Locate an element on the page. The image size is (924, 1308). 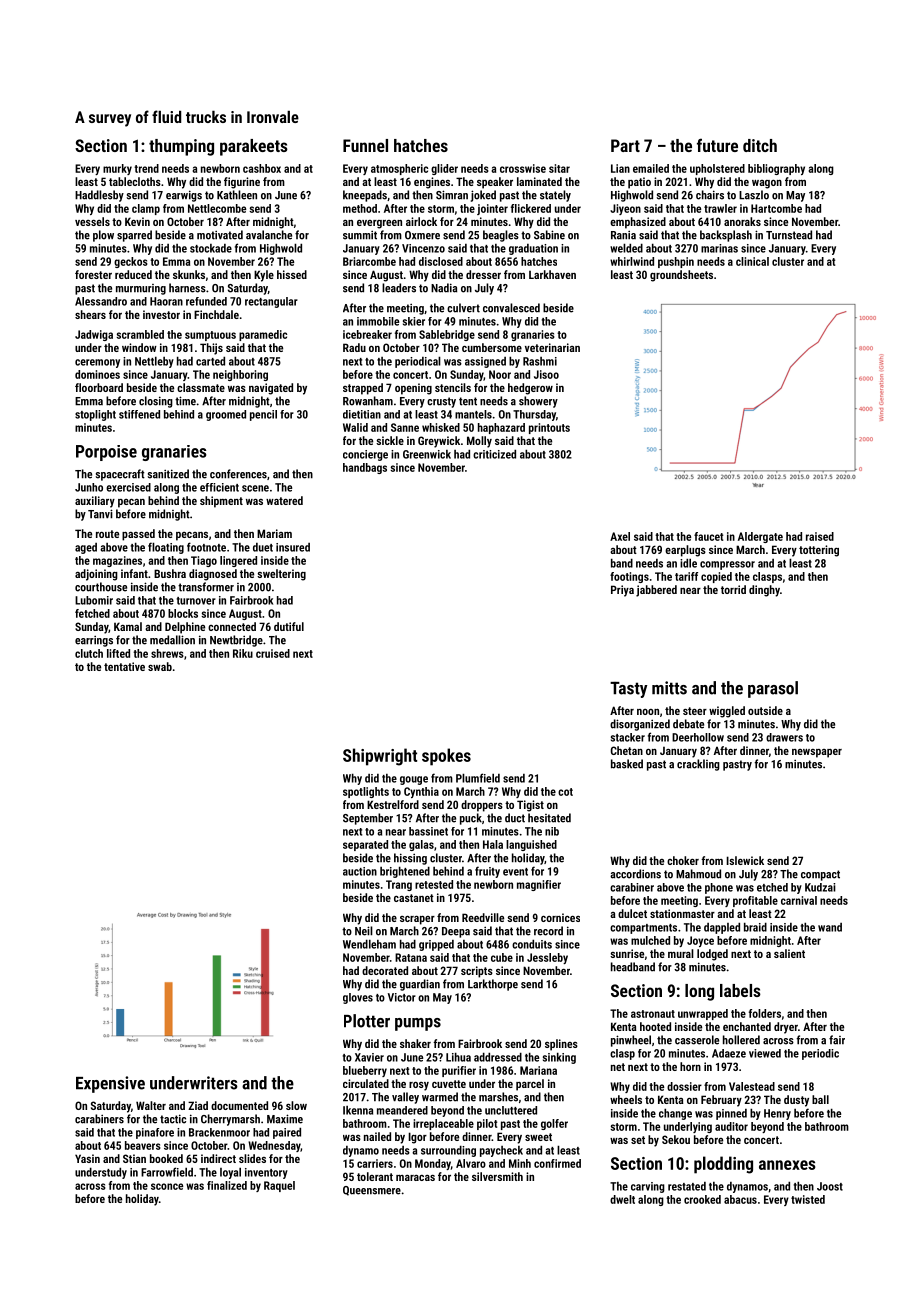
tottering is located at coordinates (819, 551).
